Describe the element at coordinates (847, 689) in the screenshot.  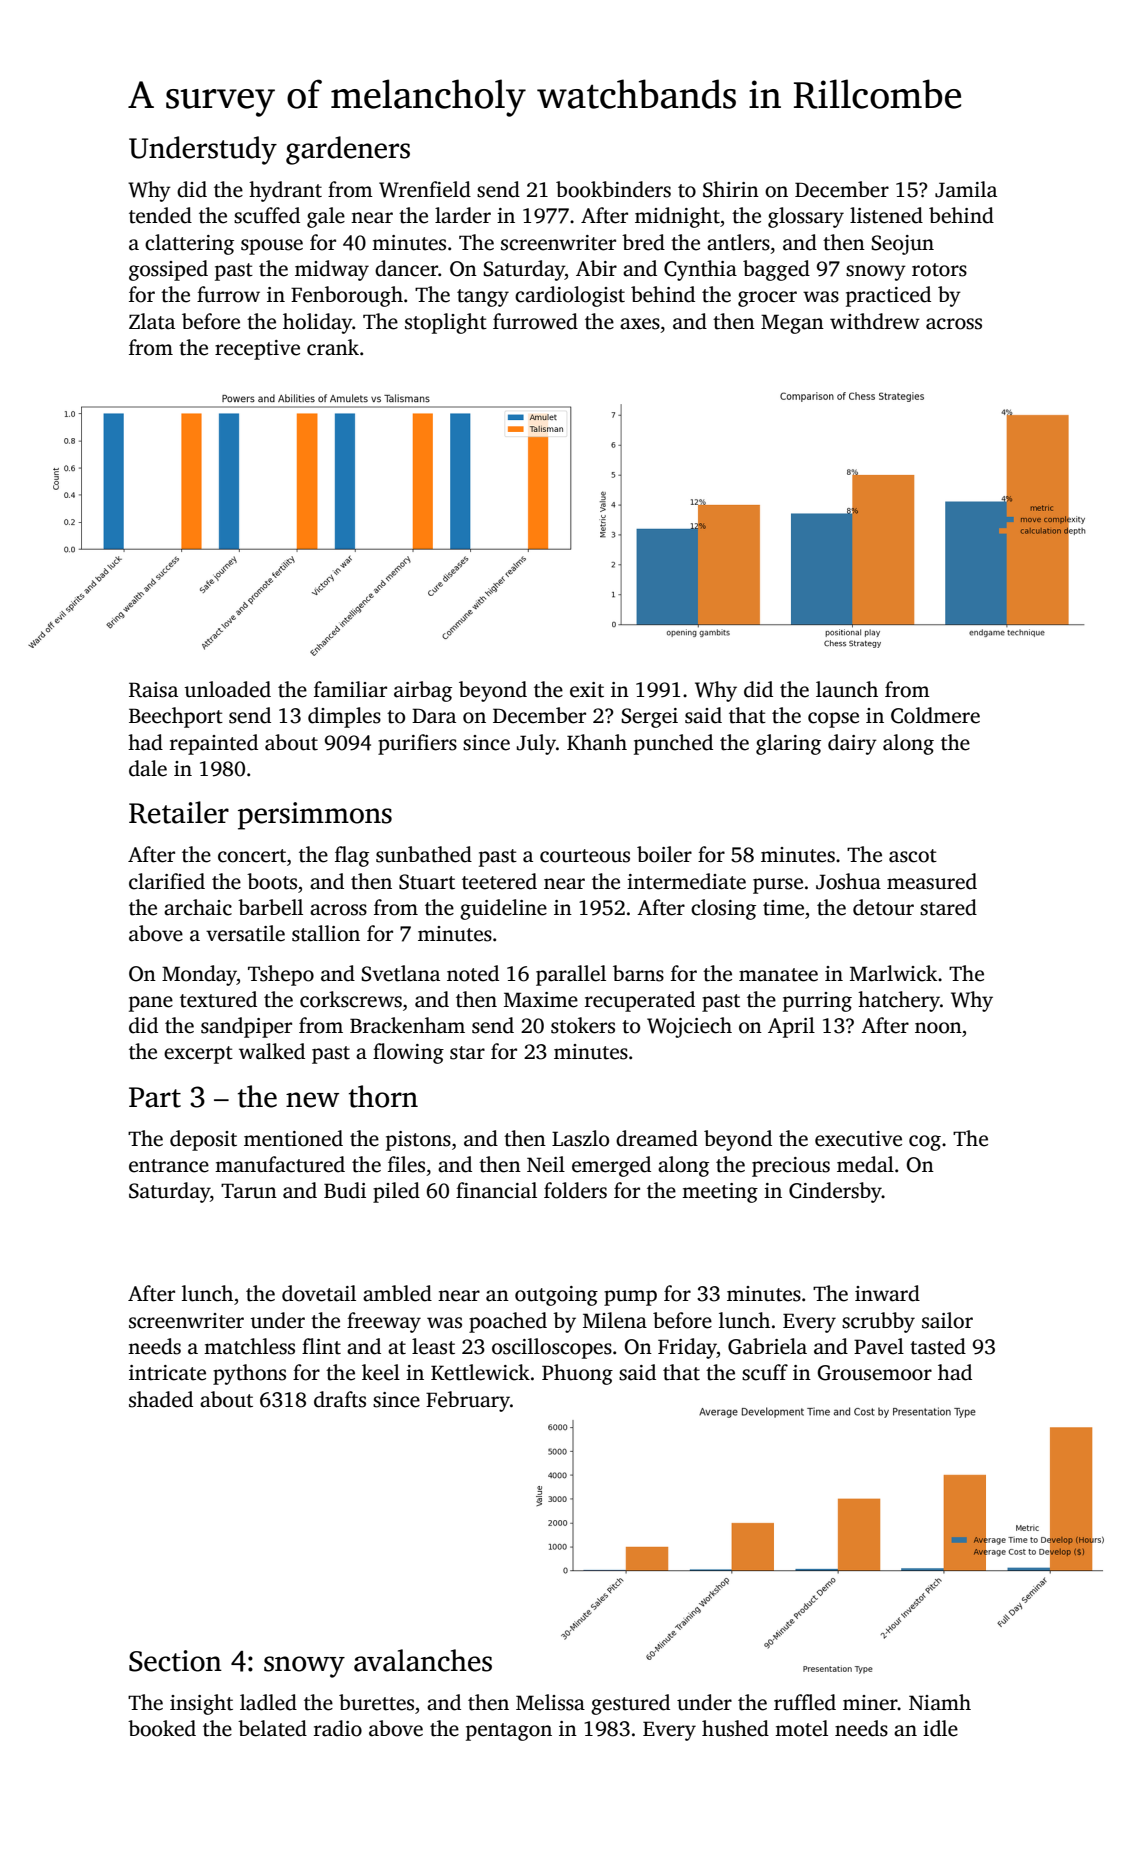
I see `launch` at that location.
